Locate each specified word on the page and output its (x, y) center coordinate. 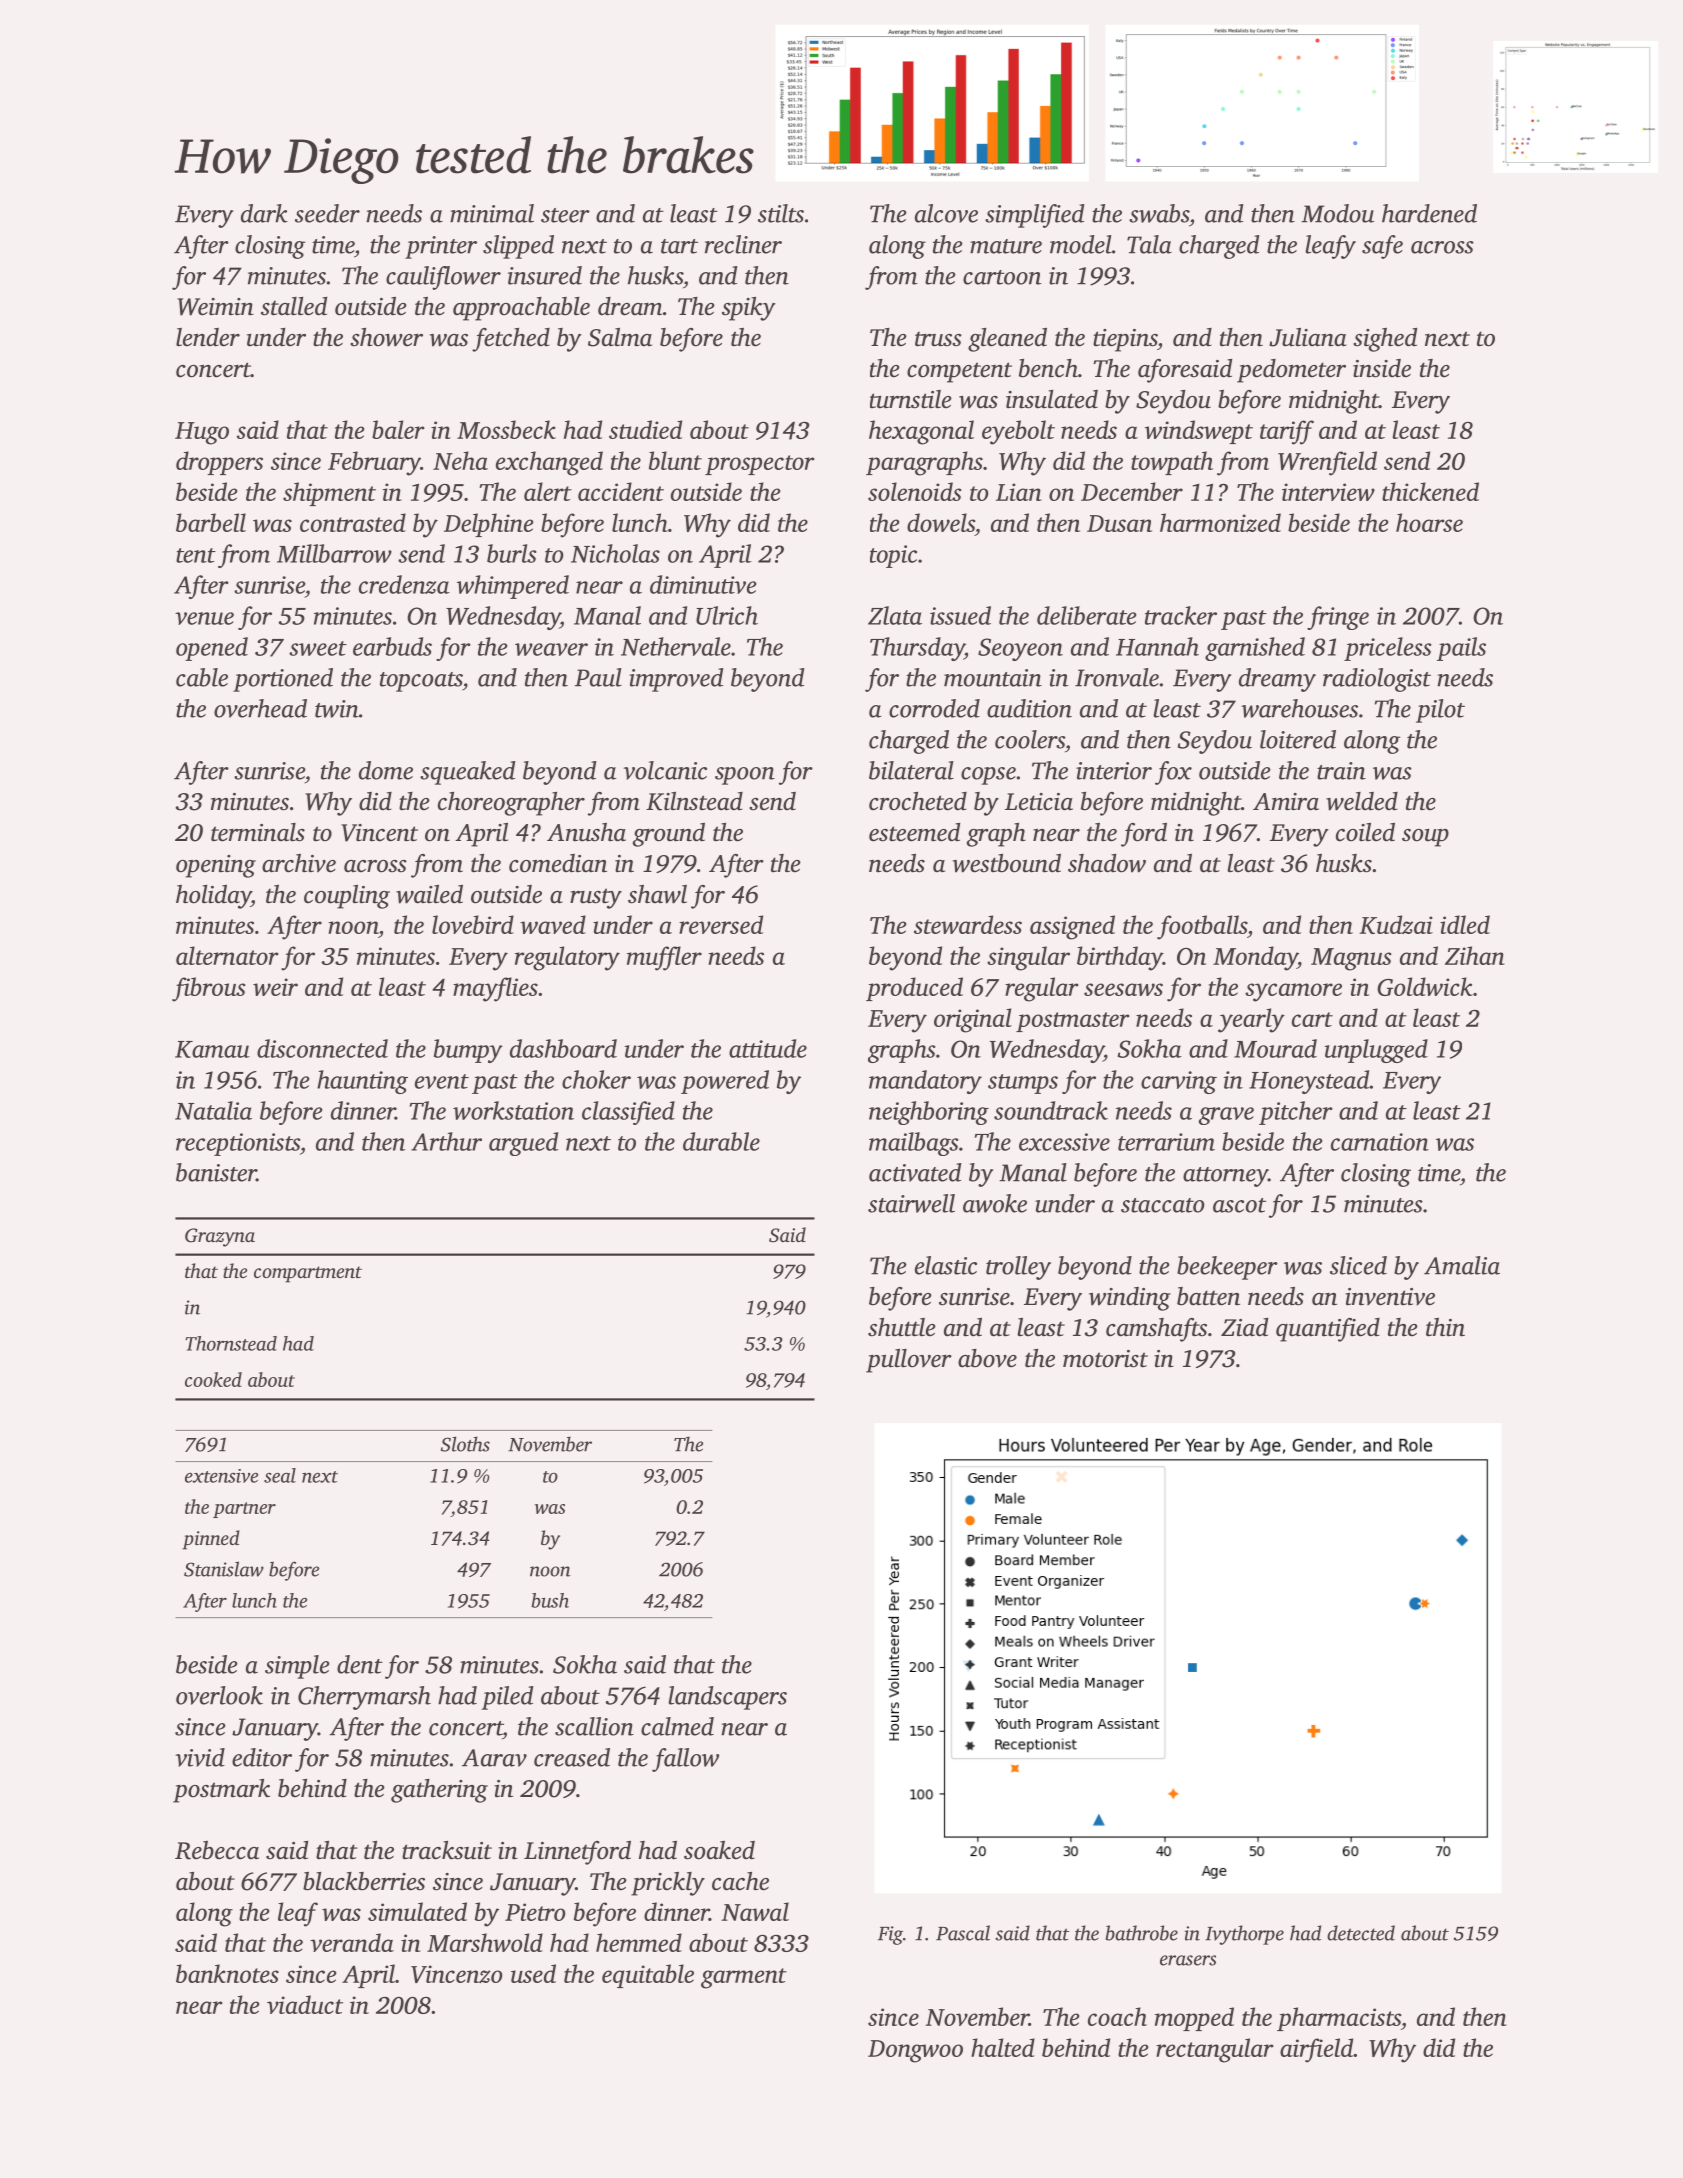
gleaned (1007, 340)
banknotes (227, 1973)
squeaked (468, 773)
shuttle (902, 1327)
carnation (1380, 1142)
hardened (1429, 213)
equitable (648, 1976)
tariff (1287, 432)
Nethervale (676, 646)
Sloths (465, 1444)
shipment (329, 494)
